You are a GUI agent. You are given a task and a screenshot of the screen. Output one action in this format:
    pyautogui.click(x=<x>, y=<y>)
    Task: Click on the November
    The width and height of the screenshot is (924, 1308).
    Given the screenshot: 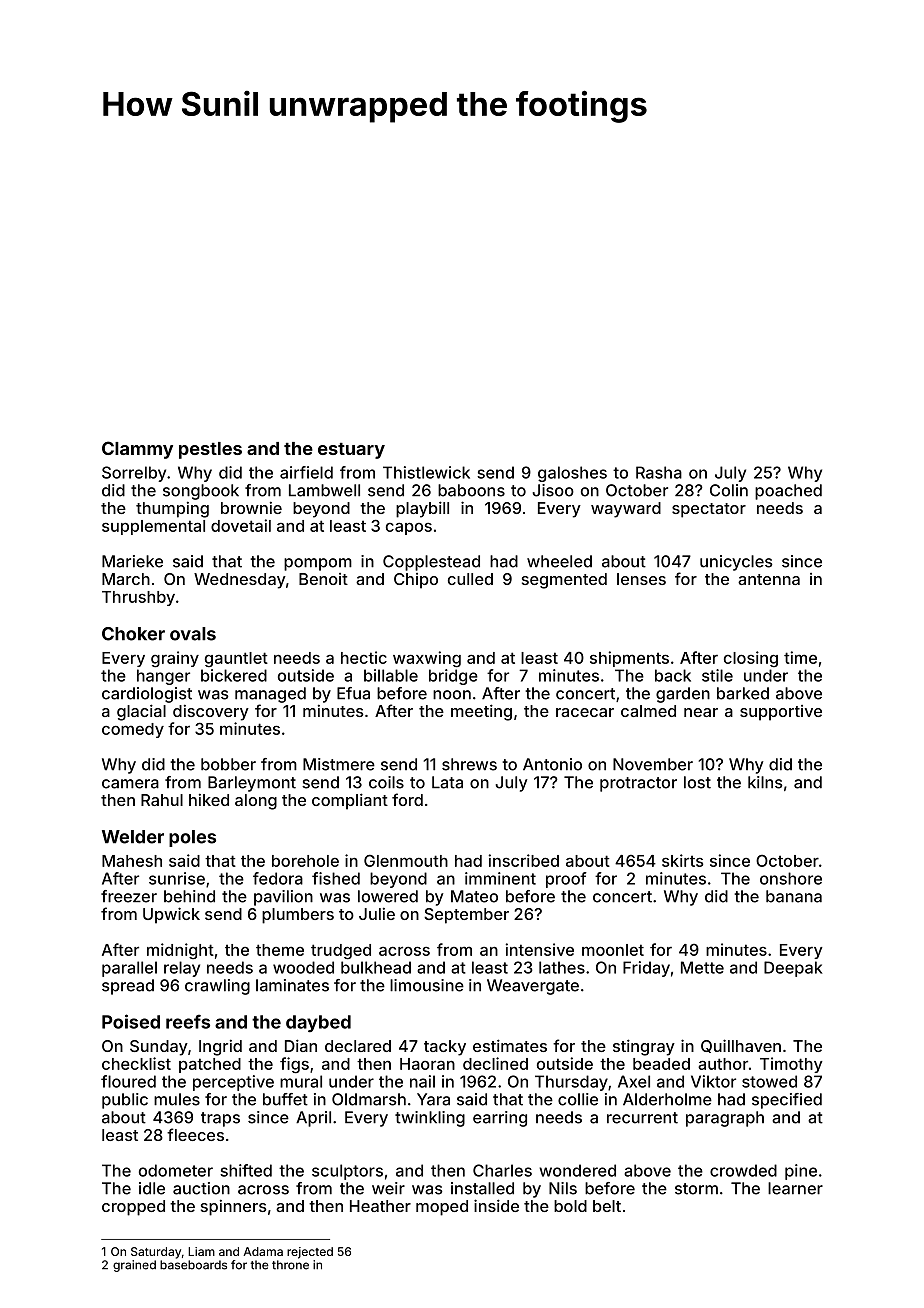 What is the action you would take?
    pyautogui.click(x=653, y=764)
